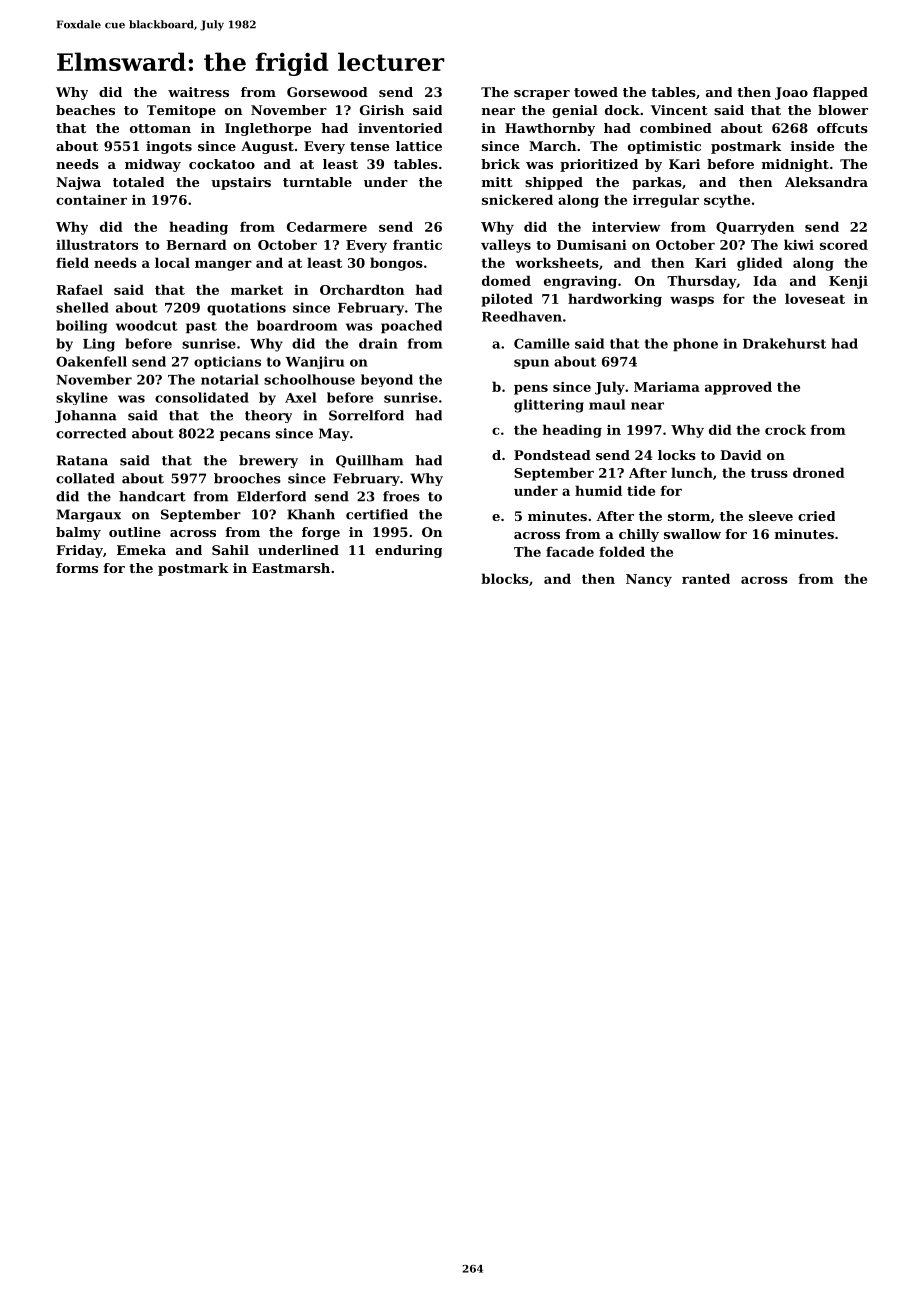  What do you see at coordinates (135, 532) in the image?
I see `outline` at bounding box center [135, 532].
